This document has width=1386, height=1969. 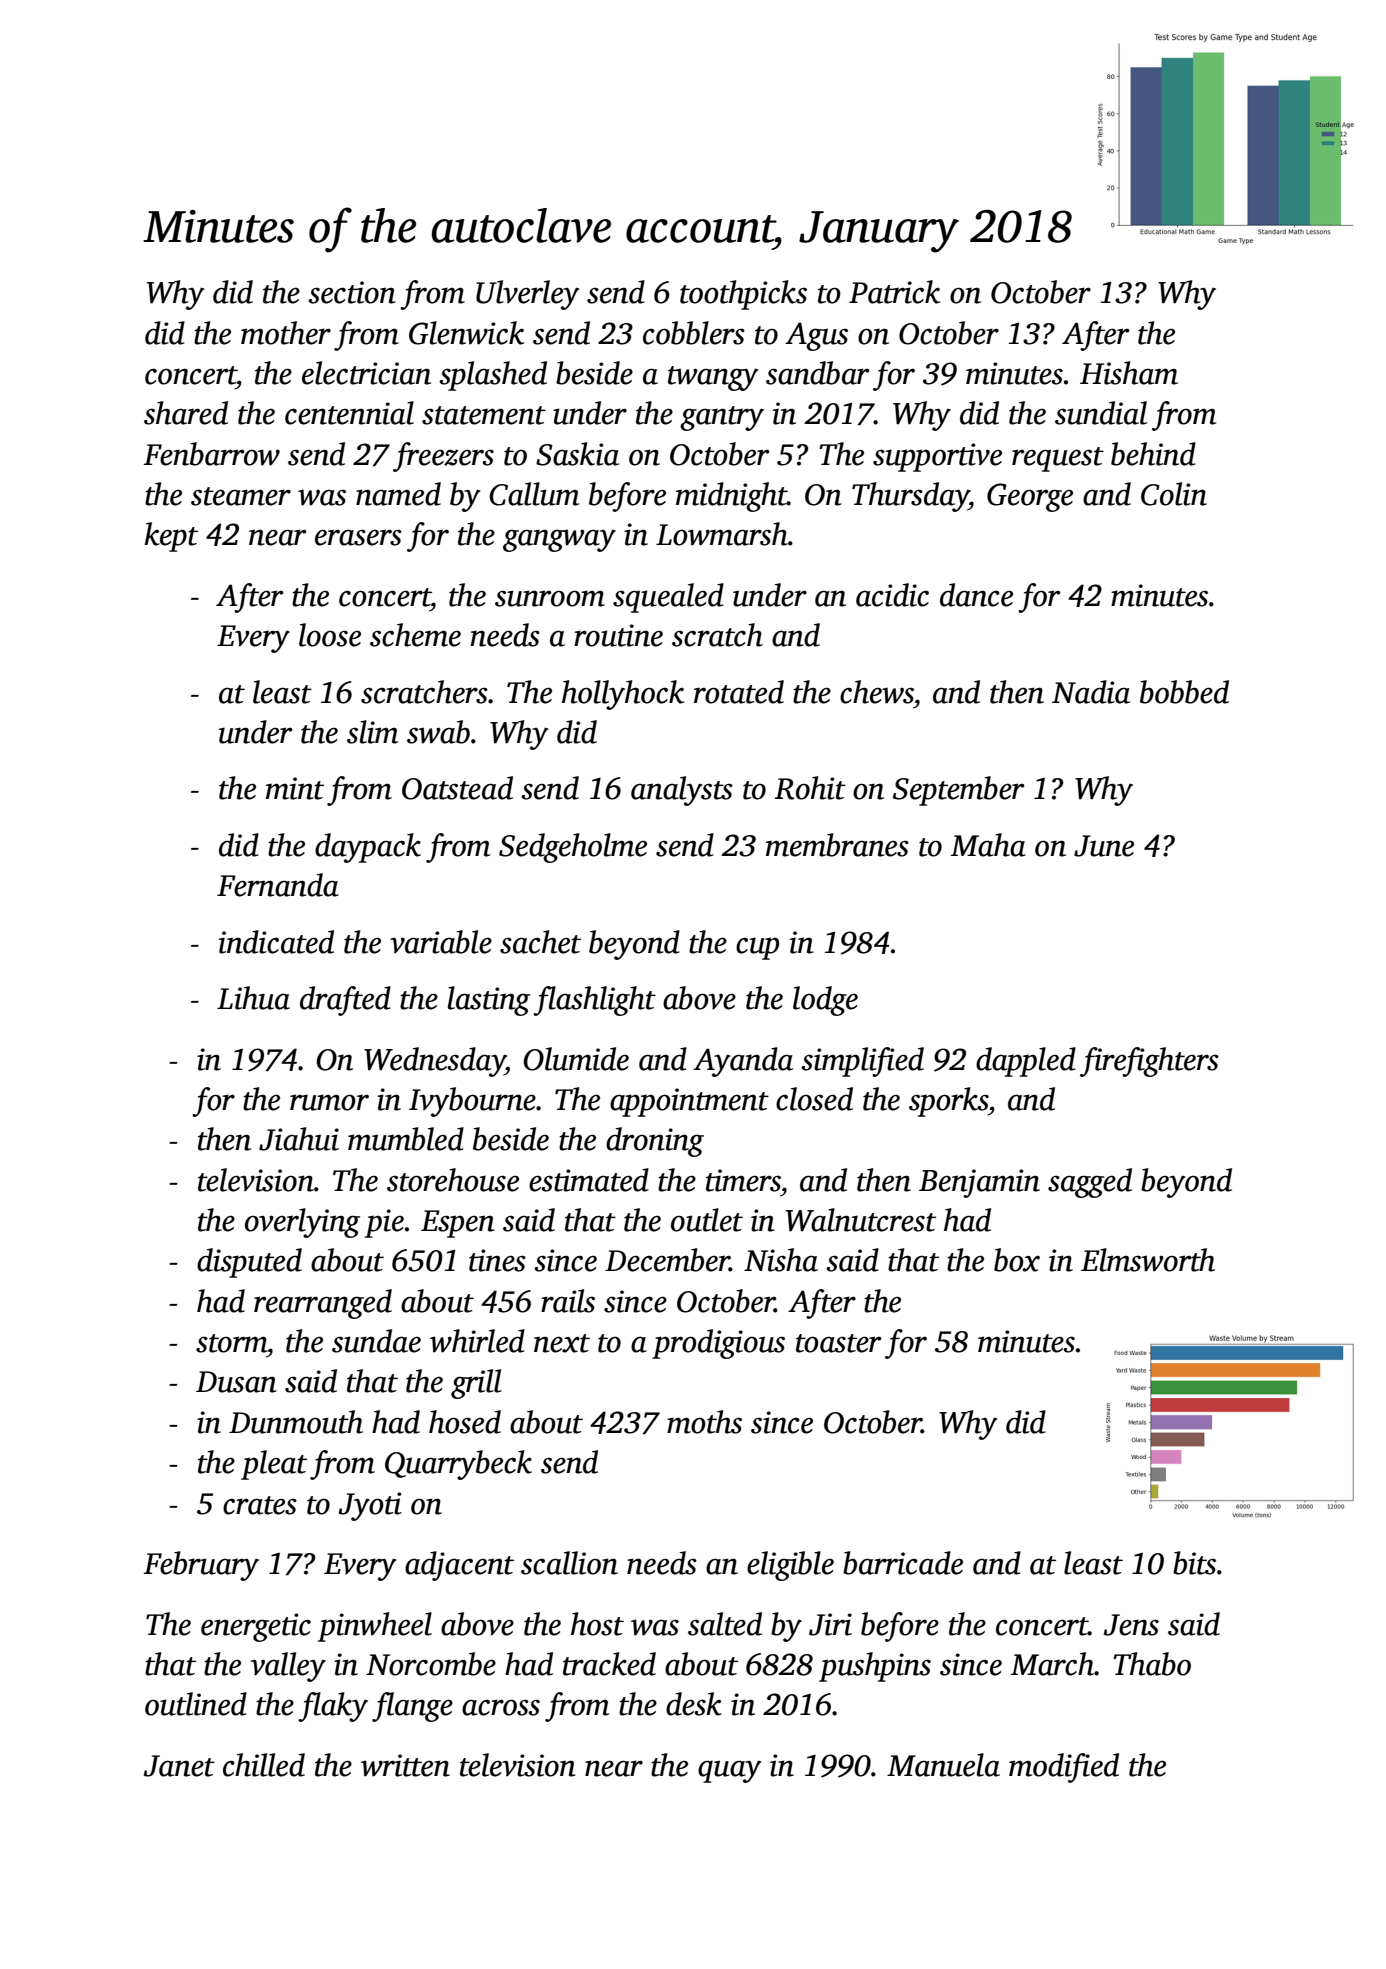 I want to click on Ulverley, so click(x=527, y=295).
